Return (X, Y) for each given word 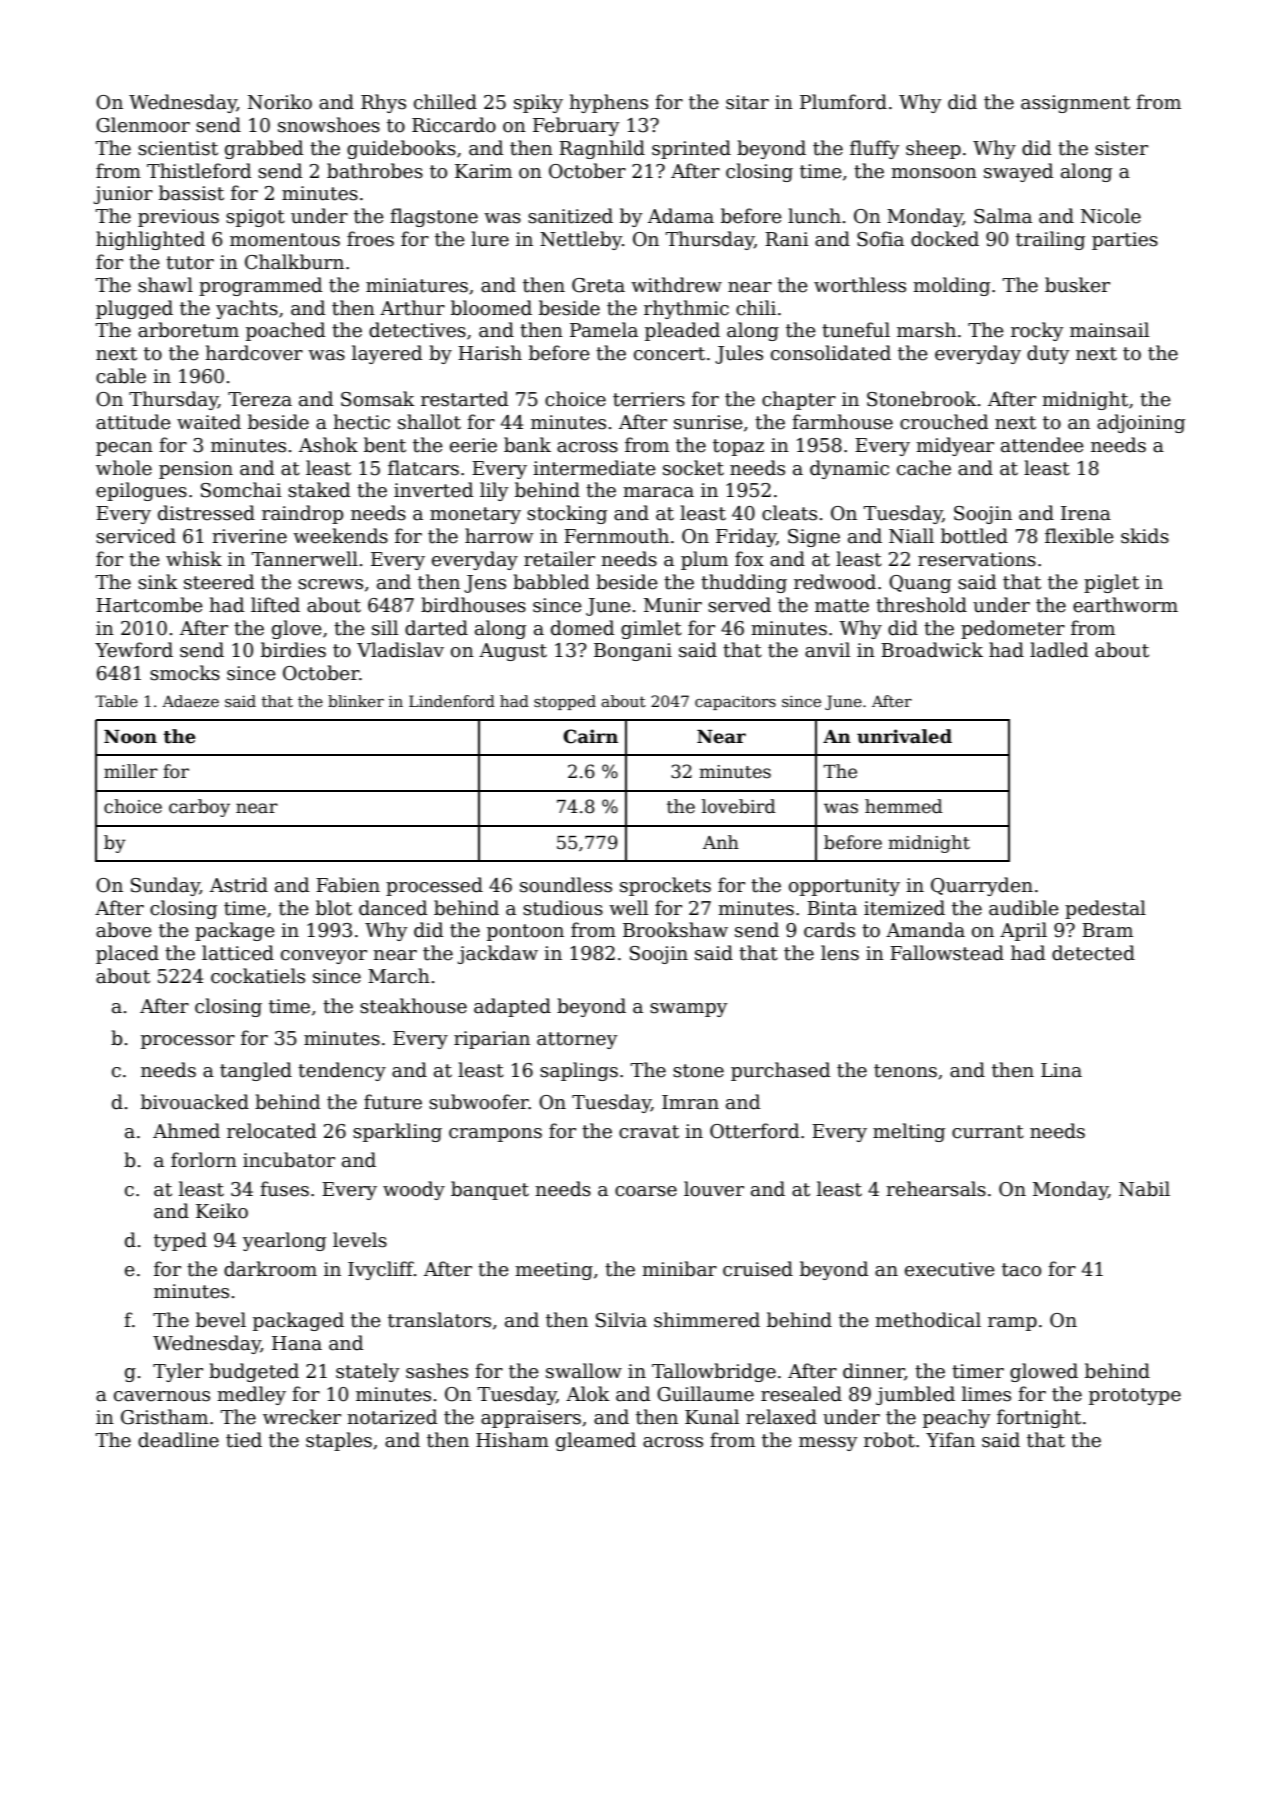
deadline (178, 1440)
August (513, 652)
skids (1145, 536)
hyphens (608, 103)
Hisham (512, 1440)
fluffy (875, 149)
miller (131, 771)
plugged (134, 309)
